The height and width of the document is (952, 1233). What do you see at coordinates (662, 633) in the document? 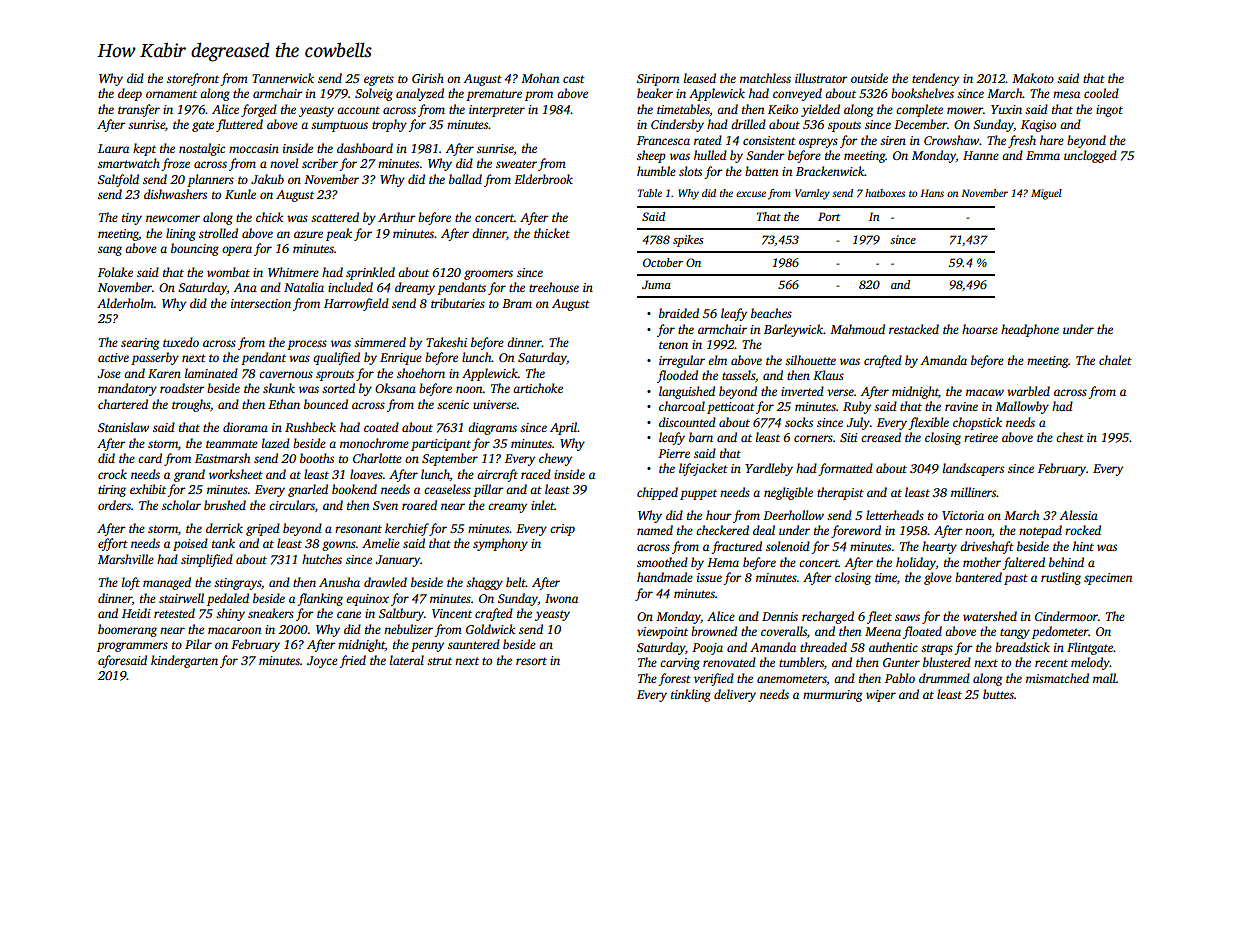
I see `viewpoint` at bounding box center [662, 633].
